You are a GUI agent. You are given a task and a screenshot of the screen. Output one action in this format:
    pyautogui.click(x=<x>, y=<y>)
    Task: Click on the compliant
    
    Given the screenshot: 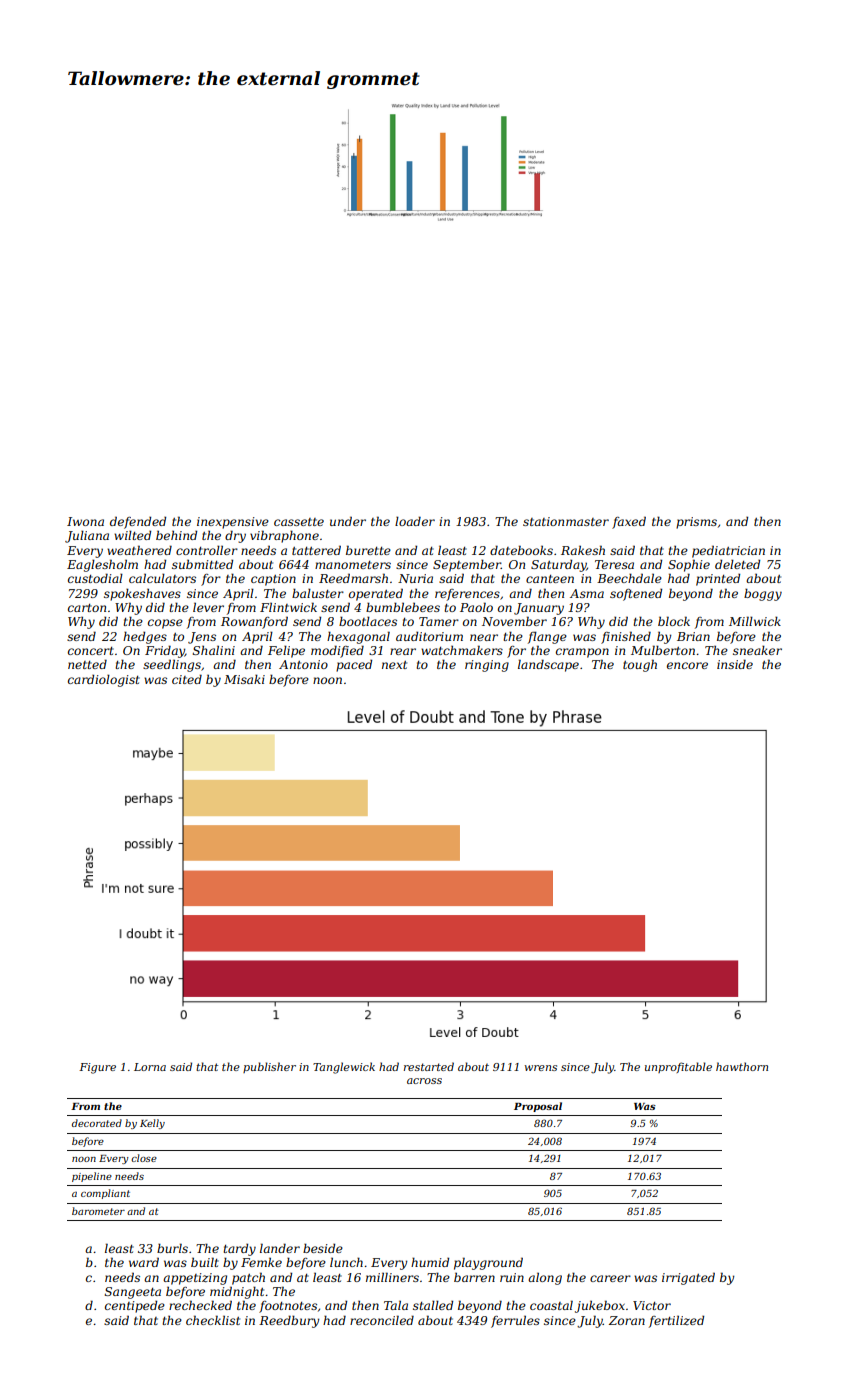 What is the action you would take?
    pyautogui.click(x=105, y=1194)
